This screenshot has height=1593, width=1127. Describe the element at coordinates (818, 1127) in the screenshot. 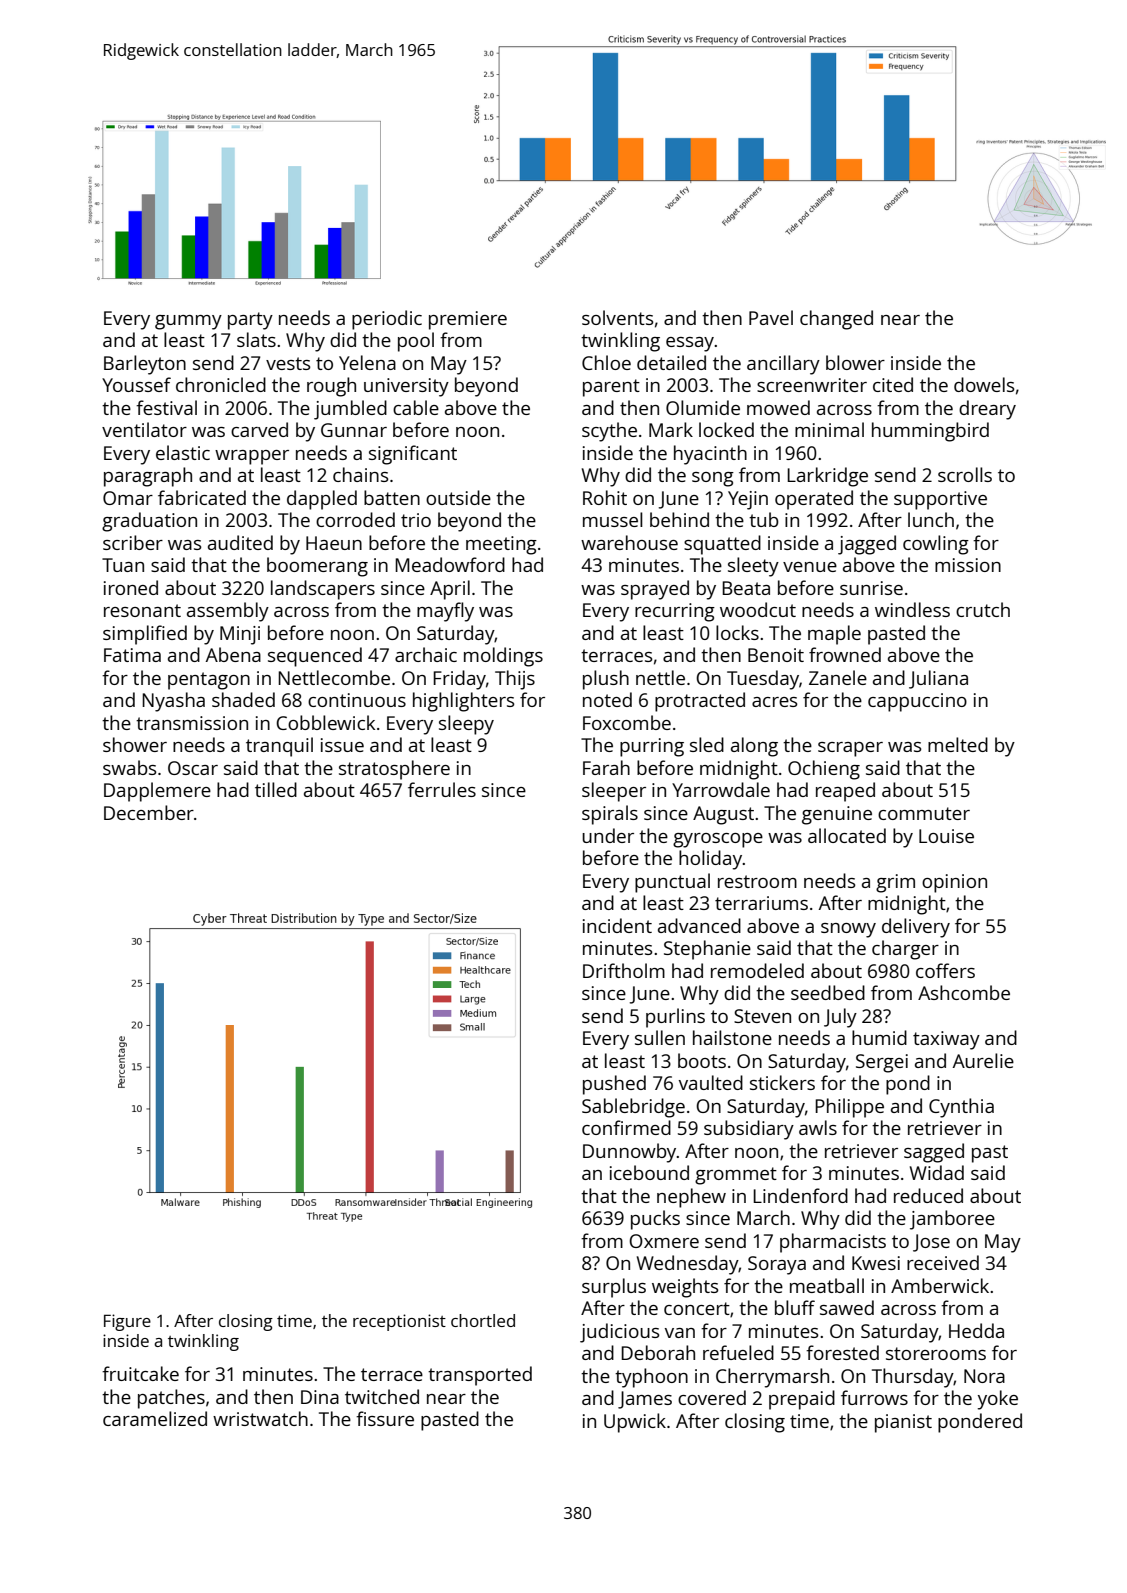

I see `awls` at that location.
